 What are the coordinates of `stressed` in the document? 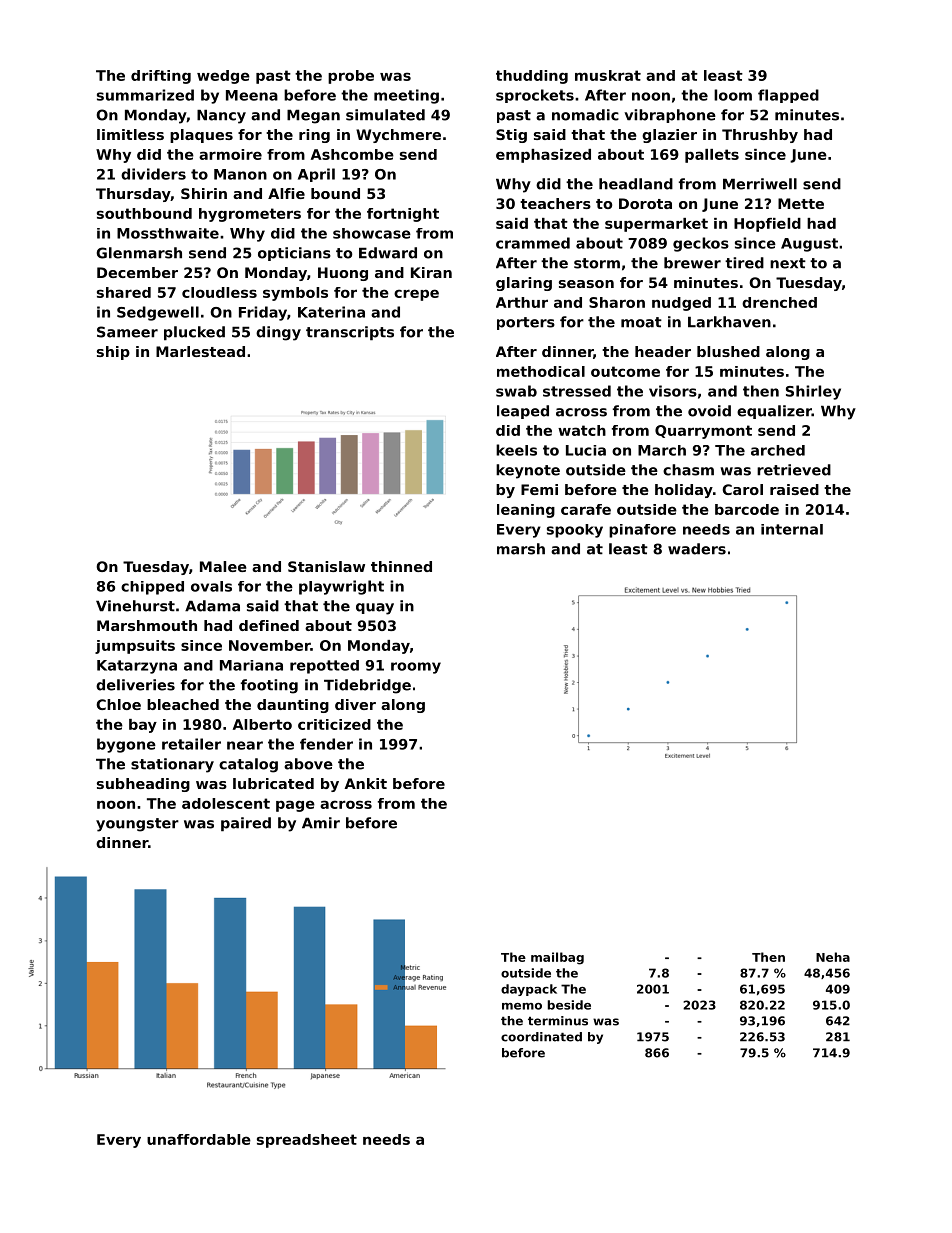 It's located at (577, 391).
